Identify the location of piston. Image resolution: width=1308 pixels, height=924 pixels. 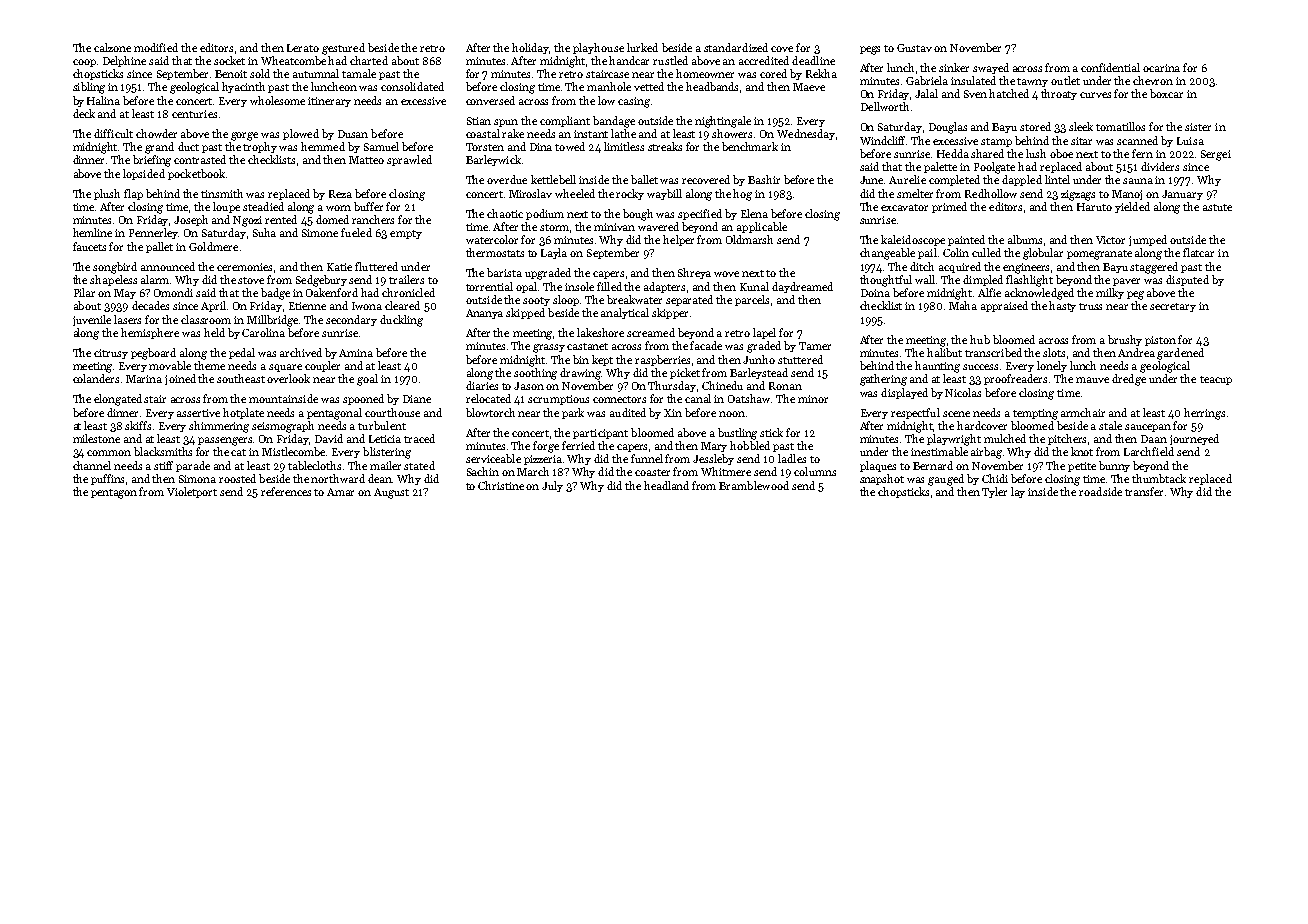
(1160, 341).
